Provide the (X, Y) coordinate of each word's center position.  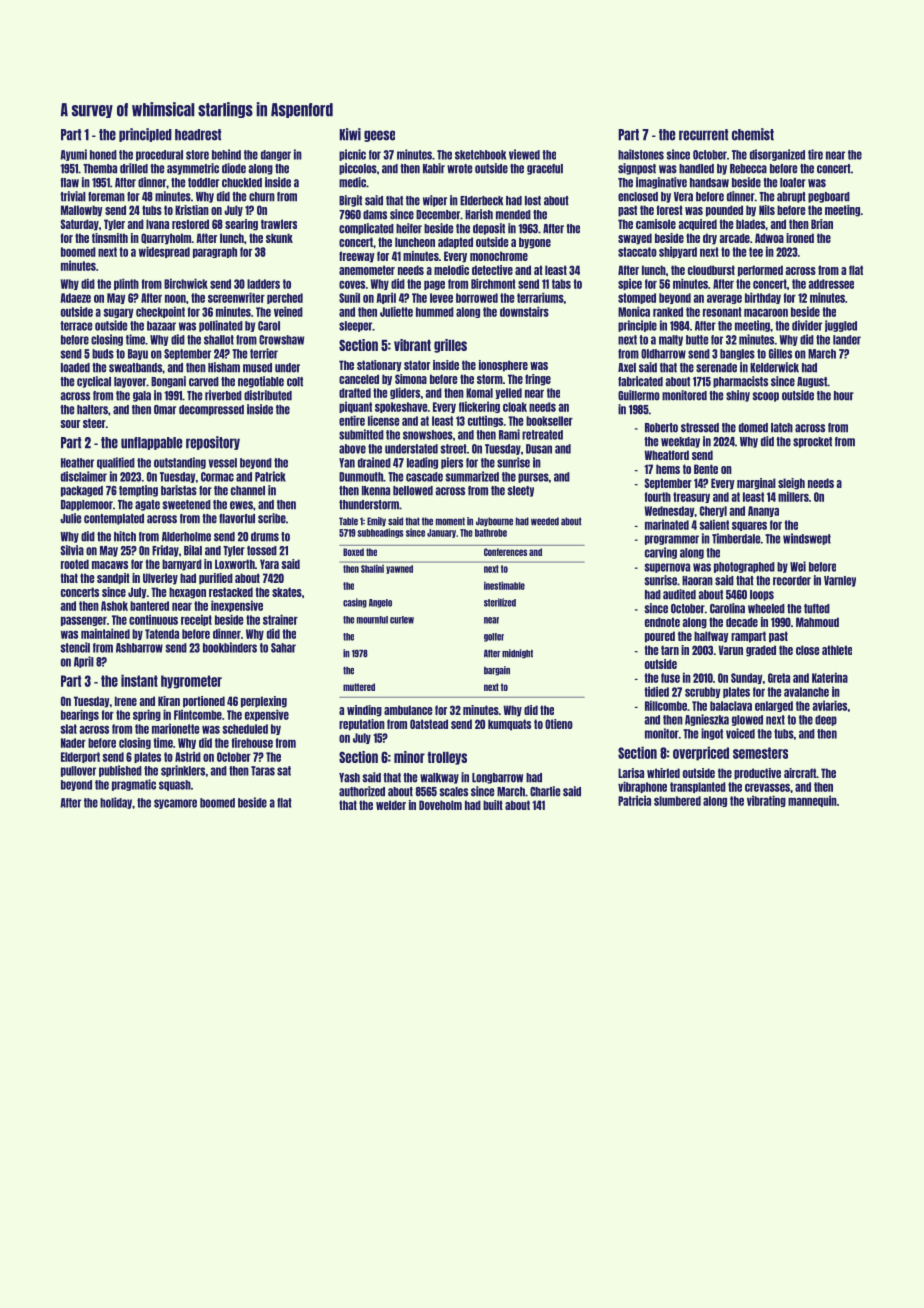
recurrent (703, 135)
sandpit (113, 579)
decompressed (211, 410)
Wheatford (666, 455)
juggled (841, 326)
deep (826, 720)
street (454, 449)
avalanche (806, 692)
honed (103, 155)
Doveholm (440, 805)
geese (379, 136)
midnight (517, 654)
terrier (264, 353)
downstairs (524, 311)
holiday (116, 803)
